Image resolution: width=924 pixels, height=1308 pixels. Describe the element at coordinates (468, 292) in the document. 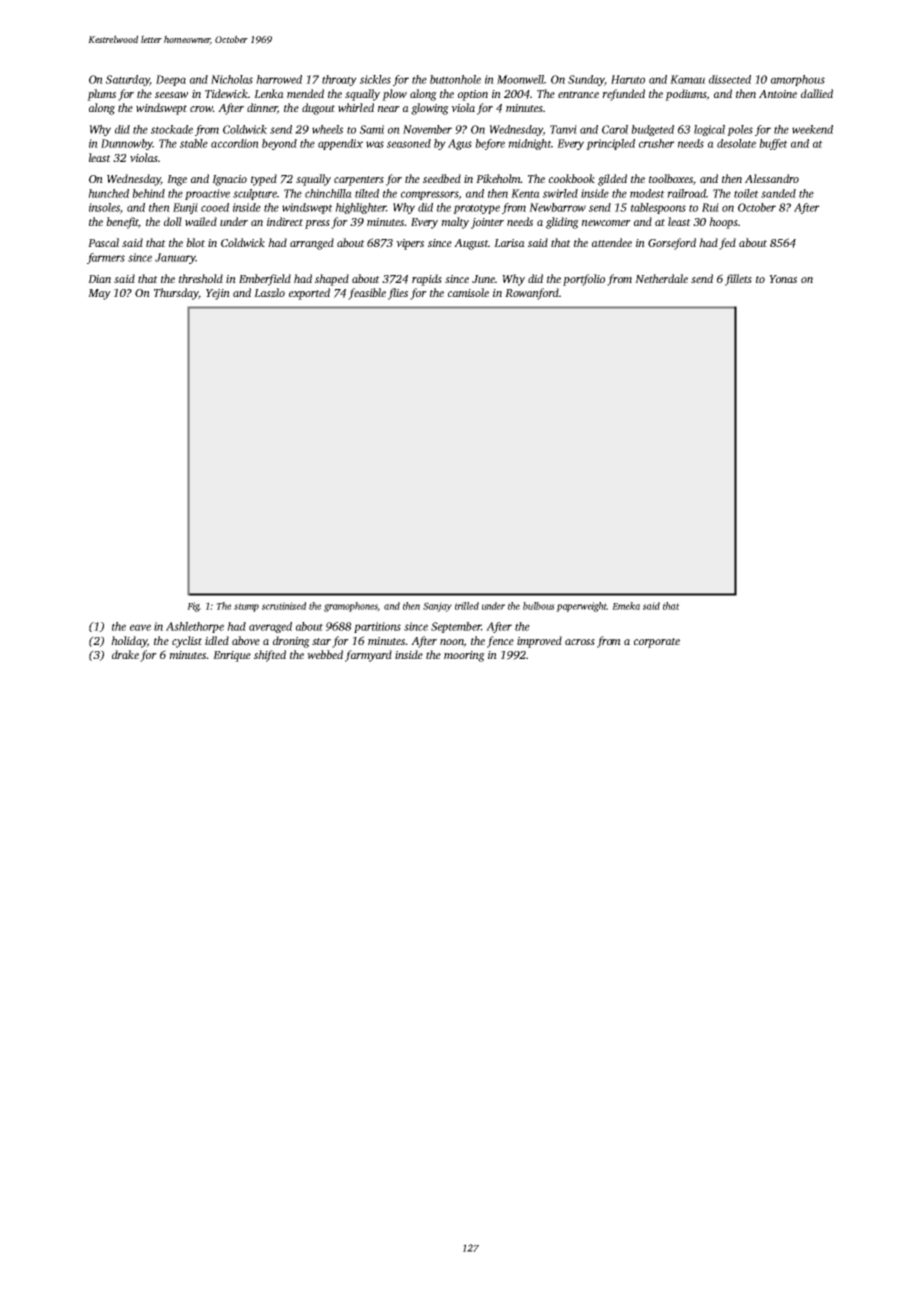

I see `camisole` at that location.
